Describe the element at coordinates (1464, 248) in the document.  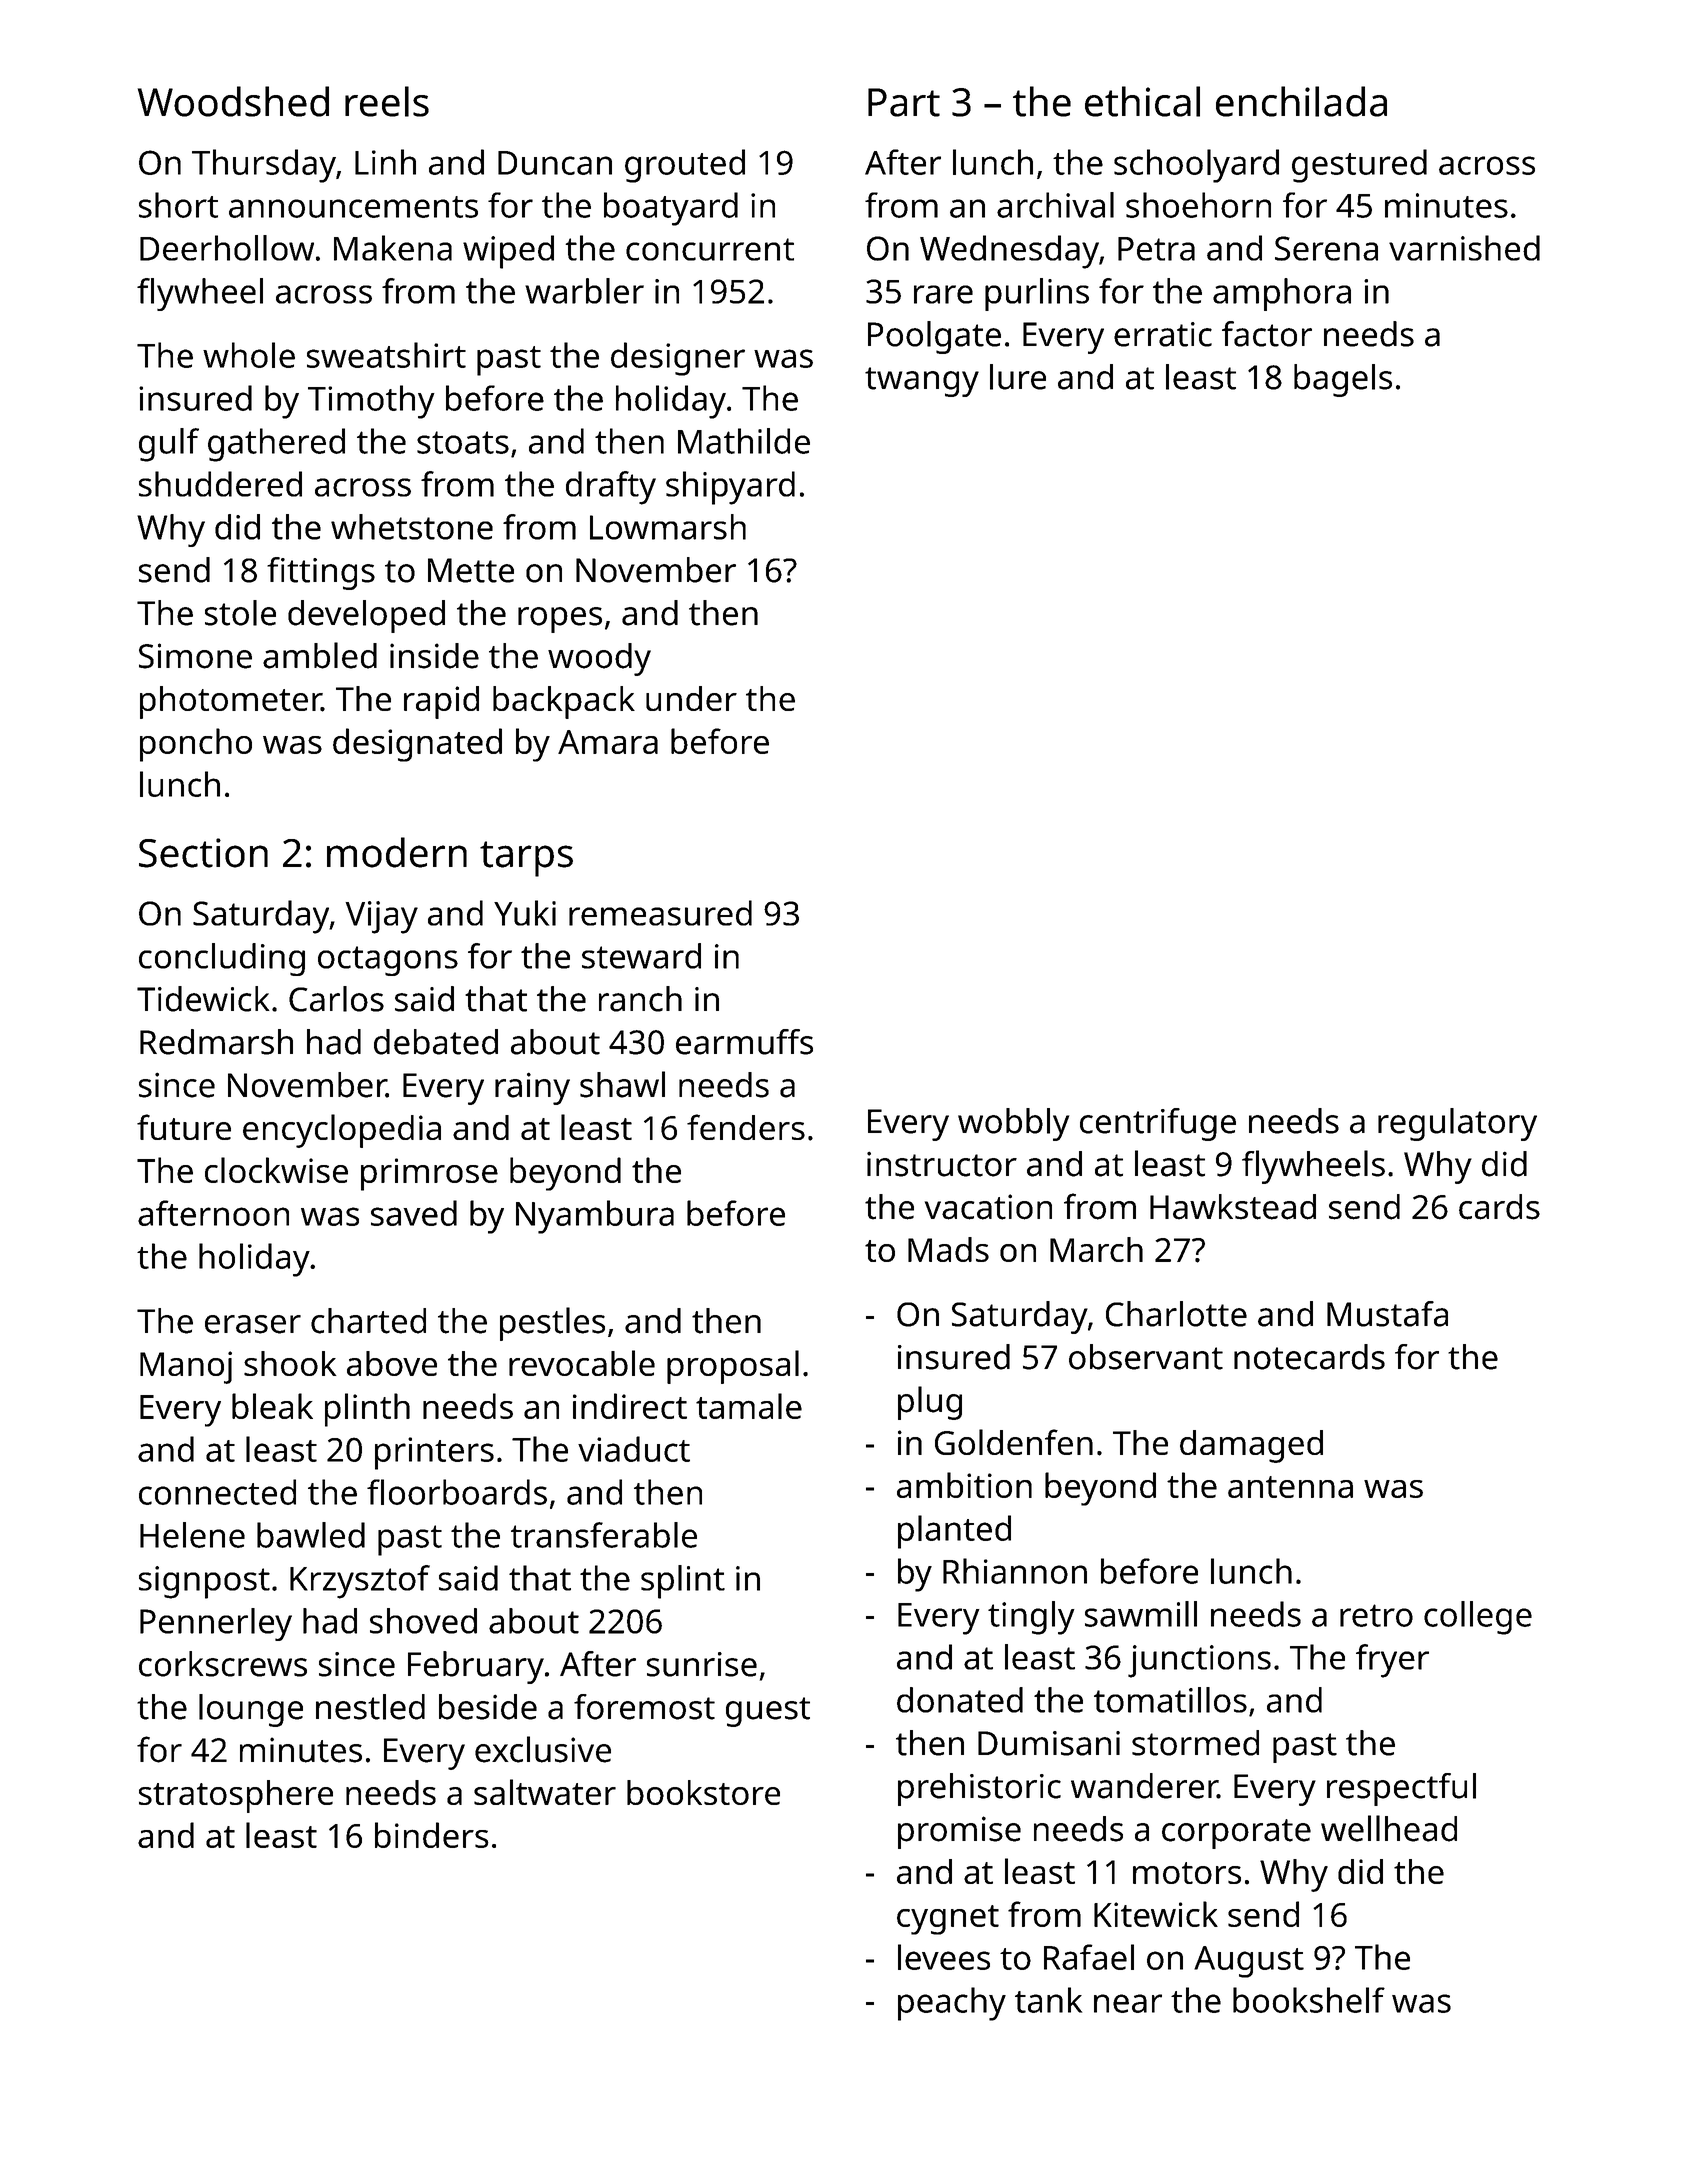
I see `varnished` at that location.
